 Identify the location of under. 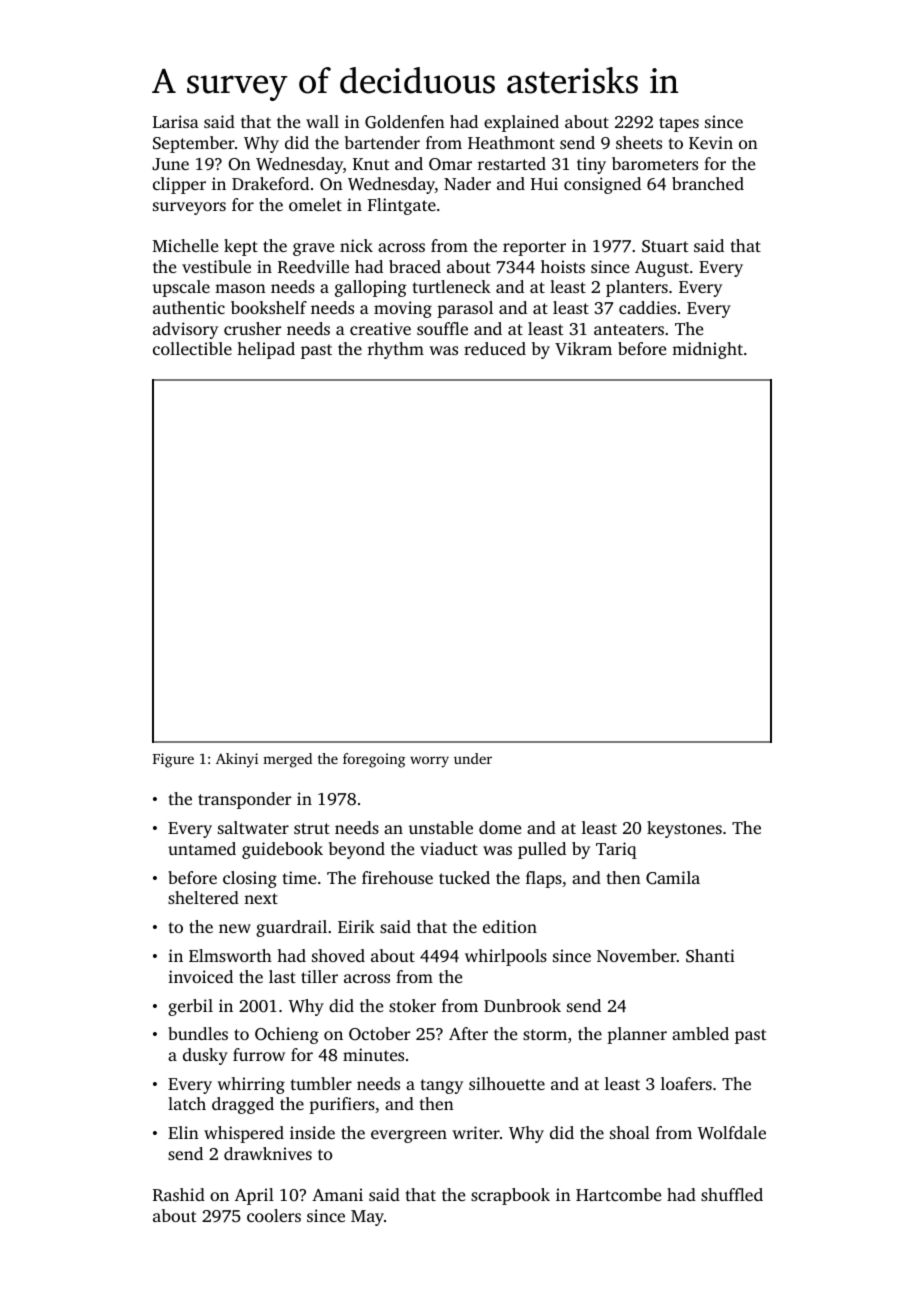
(473, 758).
